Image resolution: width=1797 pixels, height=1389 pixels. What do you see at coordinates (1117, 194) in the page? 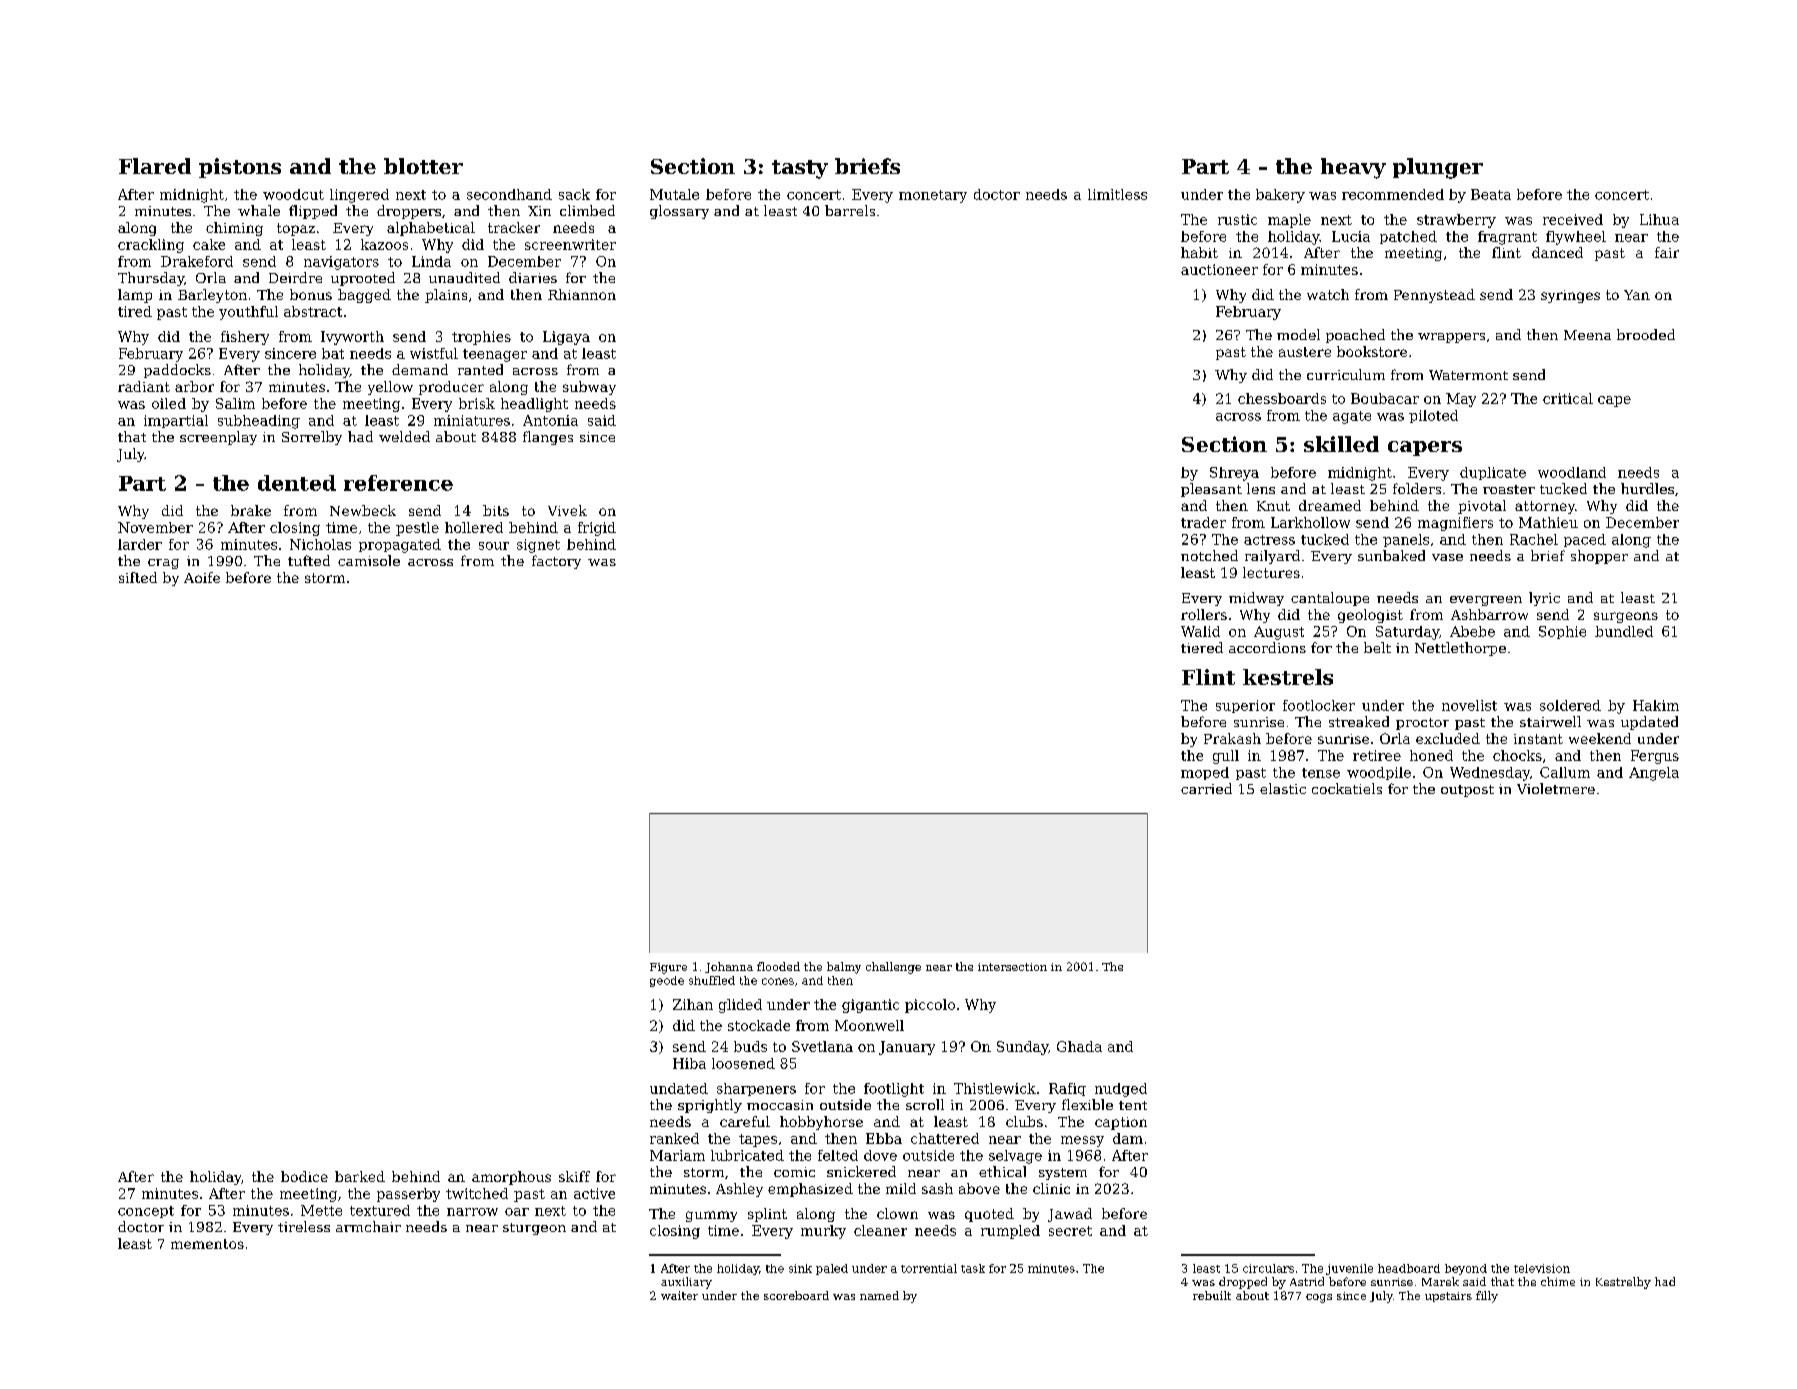
I see `limitless` at bounding box center [1117, 194].
